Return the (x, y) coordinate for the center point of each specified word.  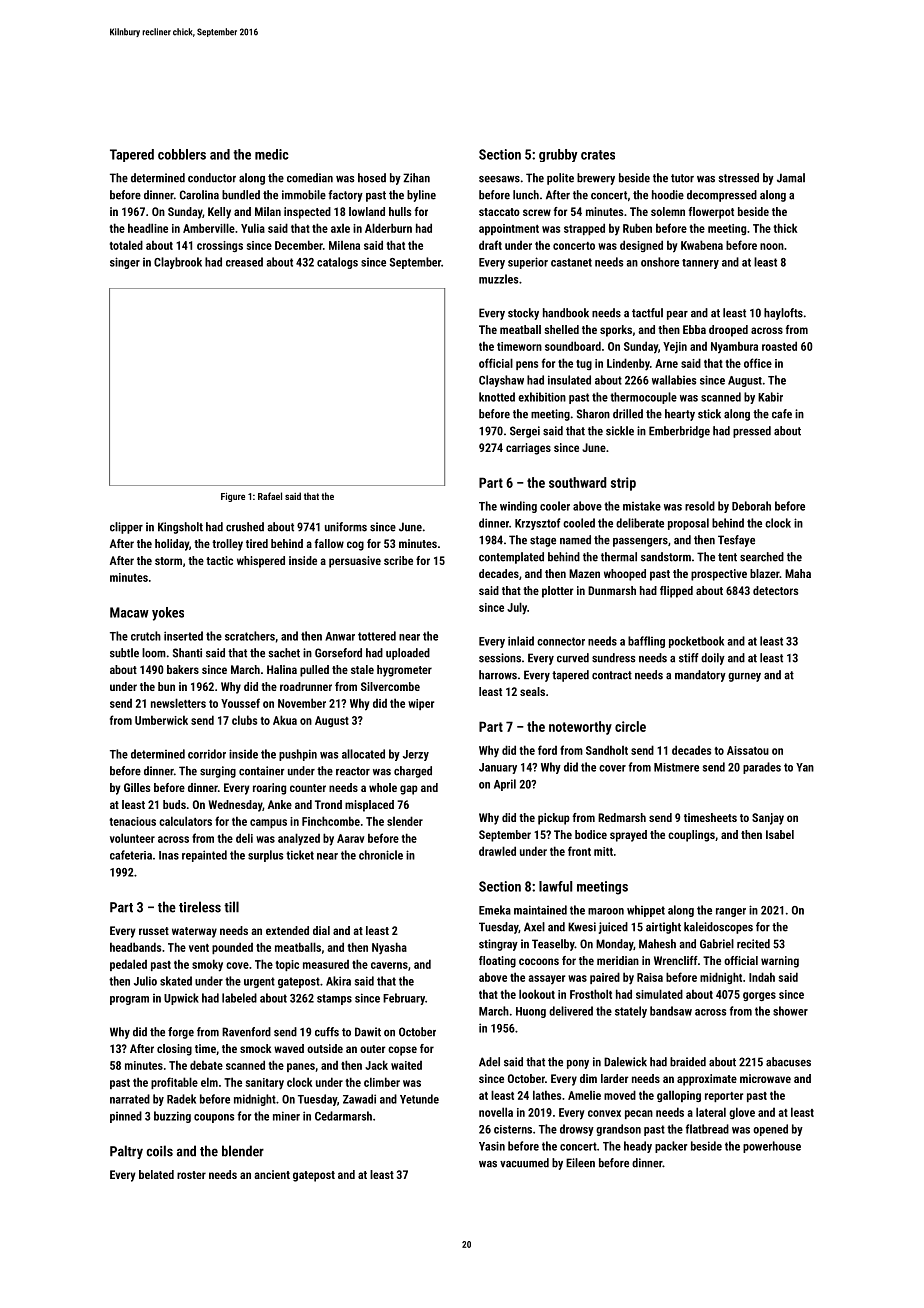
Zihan (416, 178)
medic (272, 154)
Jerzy (416, 755)
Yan (805, 767)
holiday (172, 545)
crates (598, 155)
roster (191, 1175)
